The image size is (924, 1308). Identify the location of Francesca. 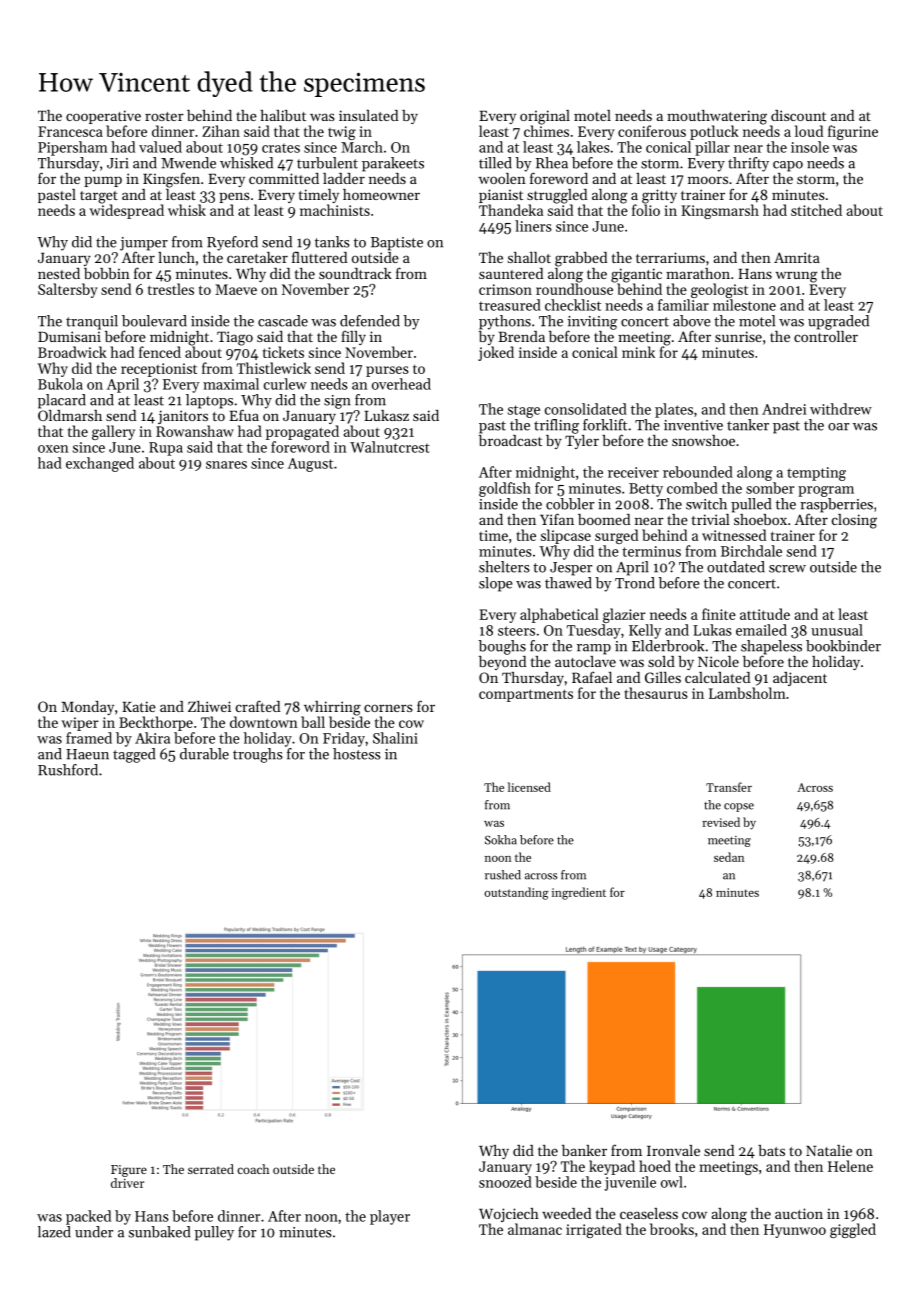
(70, 131).
